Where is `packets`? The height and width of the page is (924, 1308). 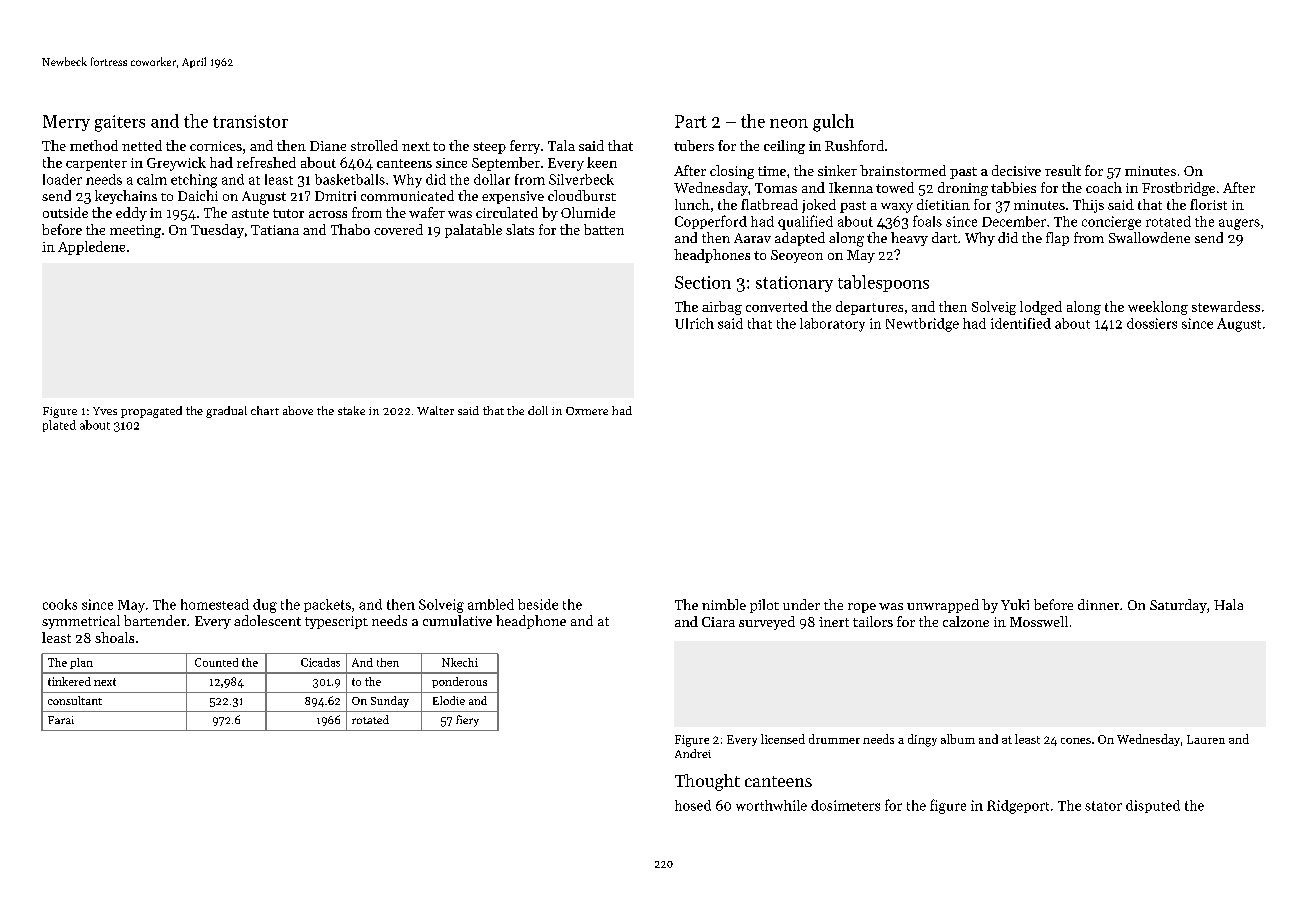 packets is located at coordinates (327, 605).
